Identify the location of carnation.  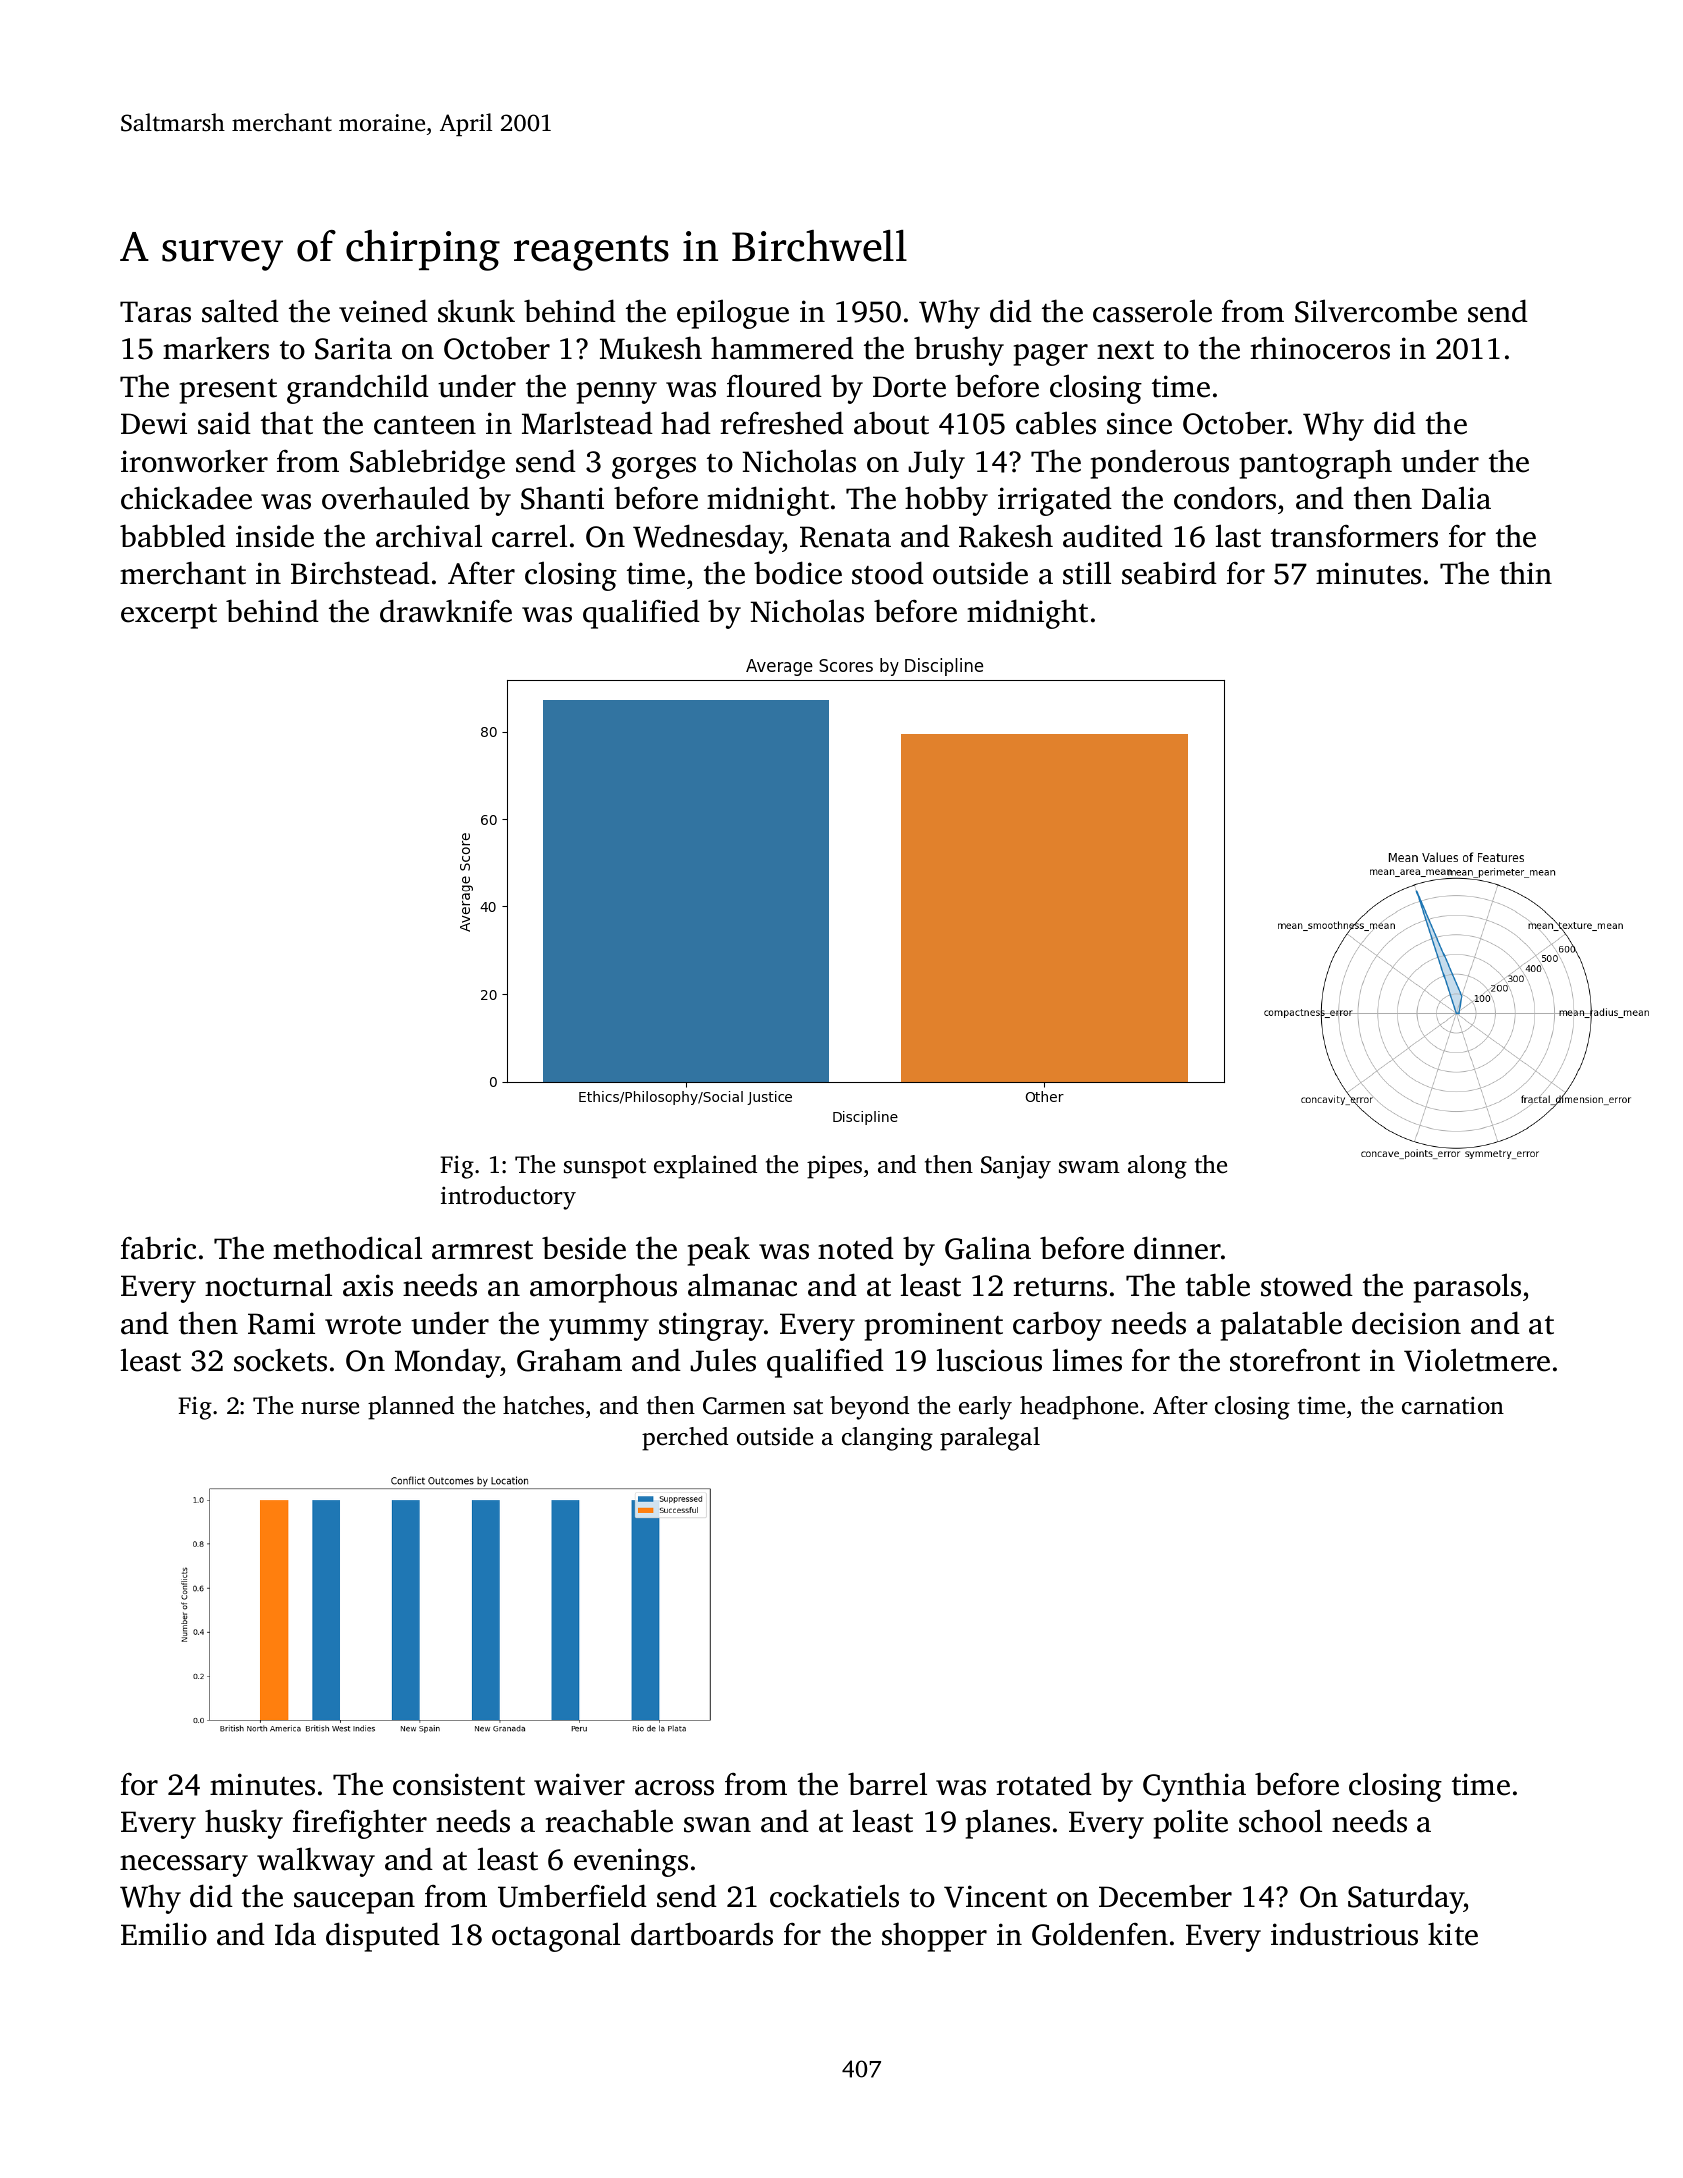
(1453, 1405).
